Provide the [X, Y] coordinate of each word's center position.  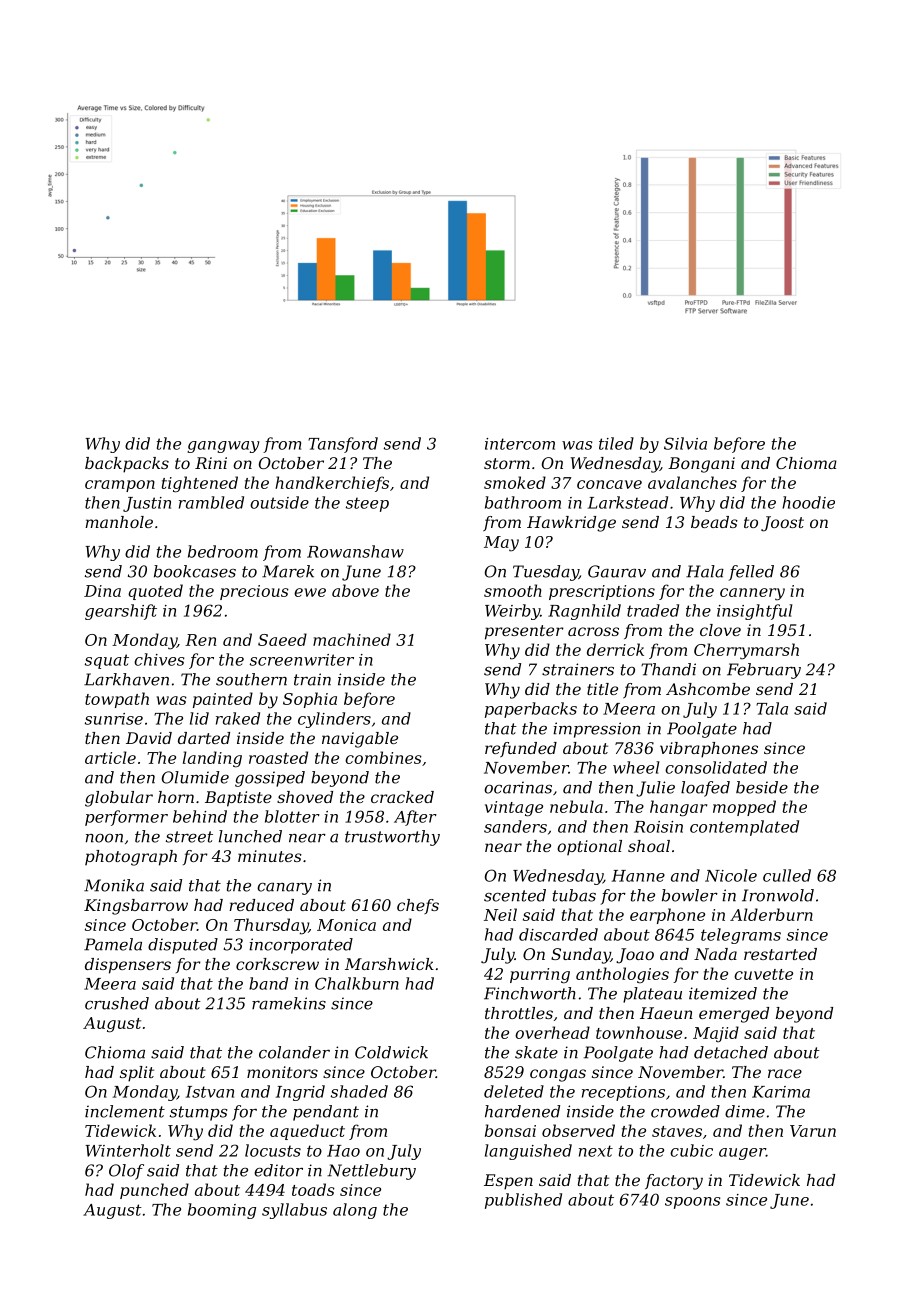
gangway [223, 447]
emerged [734, 1015]
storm [507, 463]
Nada [715, 954]
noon [104, 838]
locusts [273, 1150]
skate [536, 1052]
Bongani [701, 465]
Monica [346, 925]
